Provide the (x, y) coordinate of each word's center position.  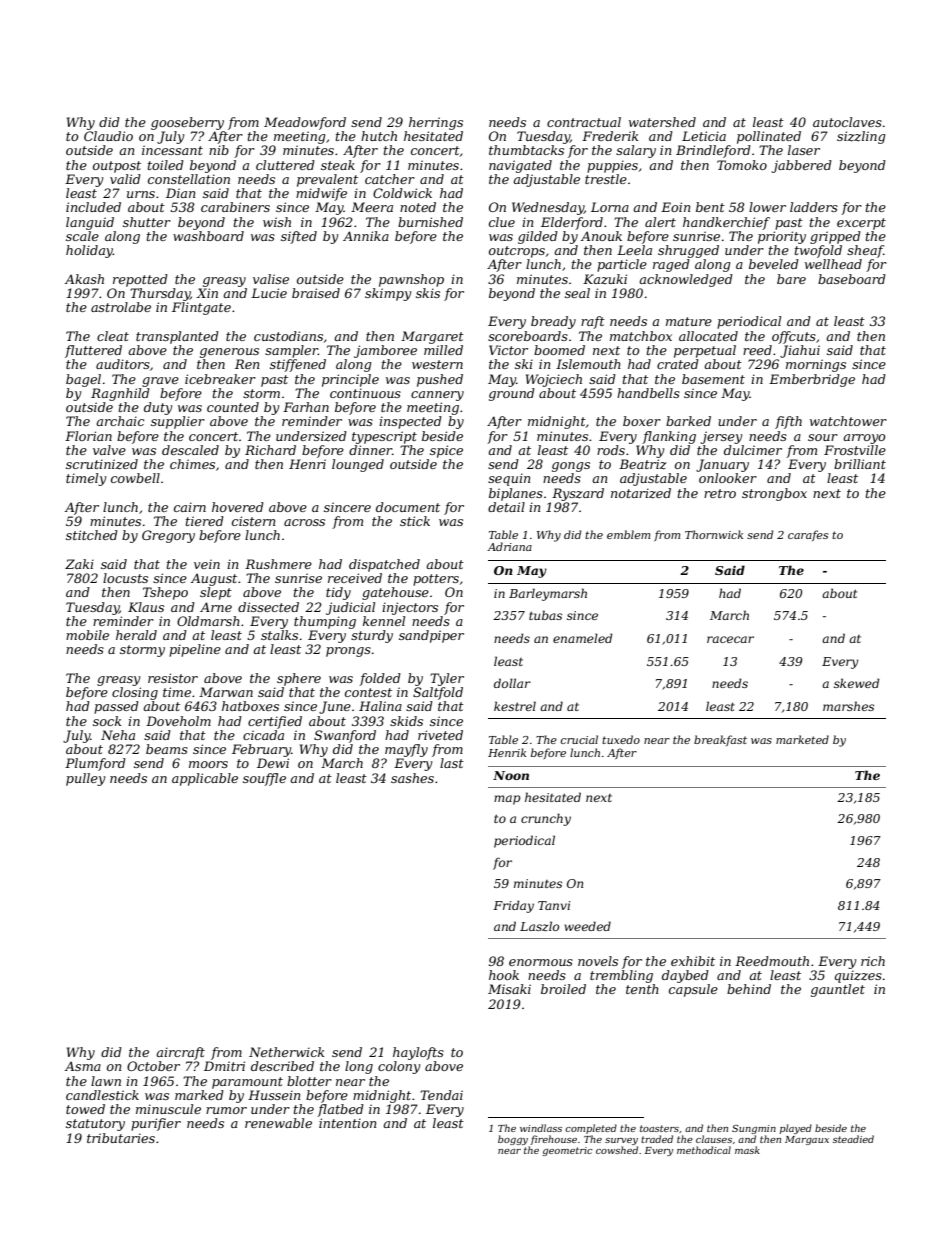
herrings (436, 123)
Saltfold (438, 693)
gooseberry (187, 123)
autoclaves (847, 122)
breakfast (720, 740)
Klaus (146, 607)
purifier (156, 1124)
